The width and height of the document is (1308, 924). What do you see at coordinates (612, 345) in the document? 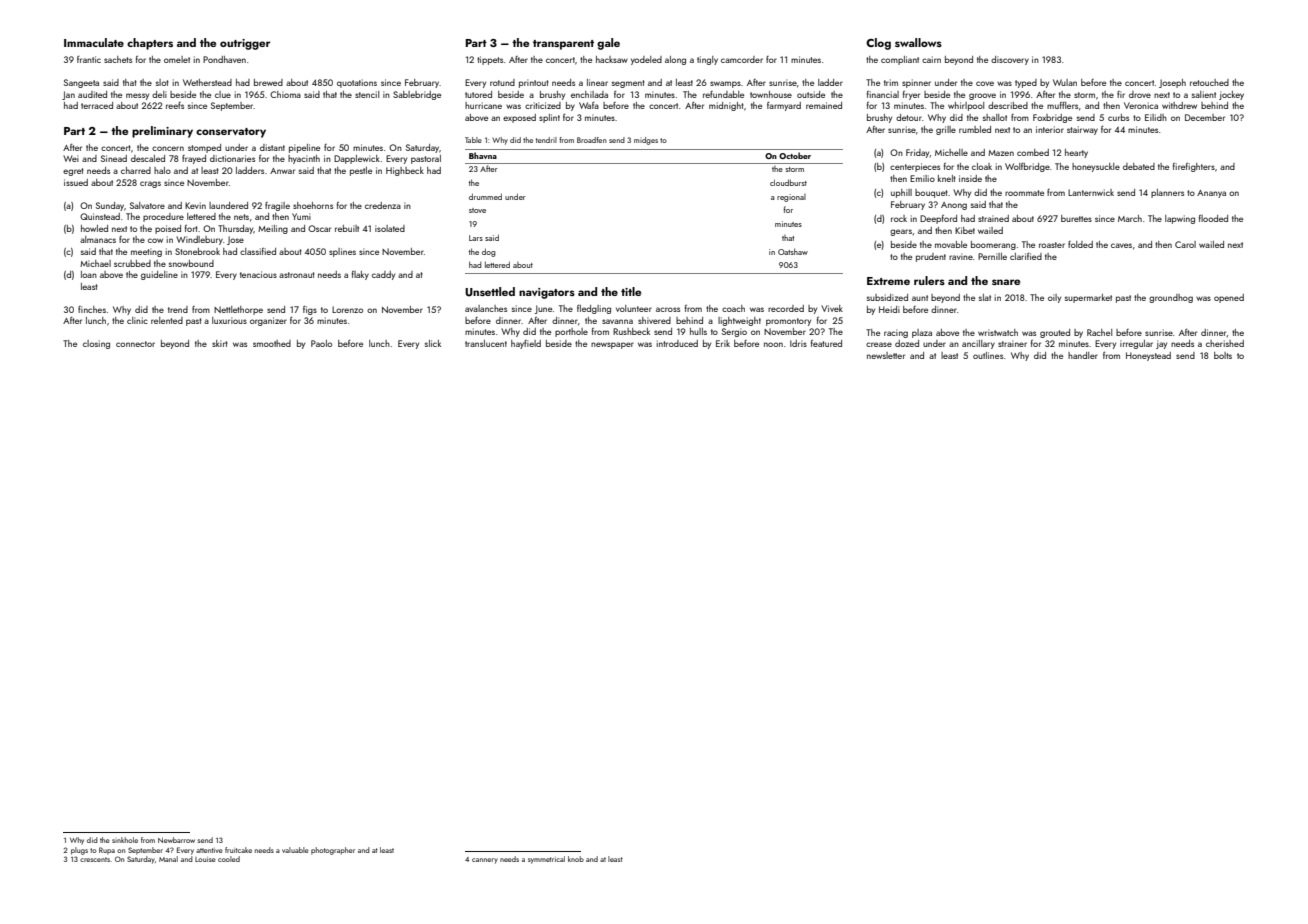
I see `newspaper` at bounding box center [612, 345].
